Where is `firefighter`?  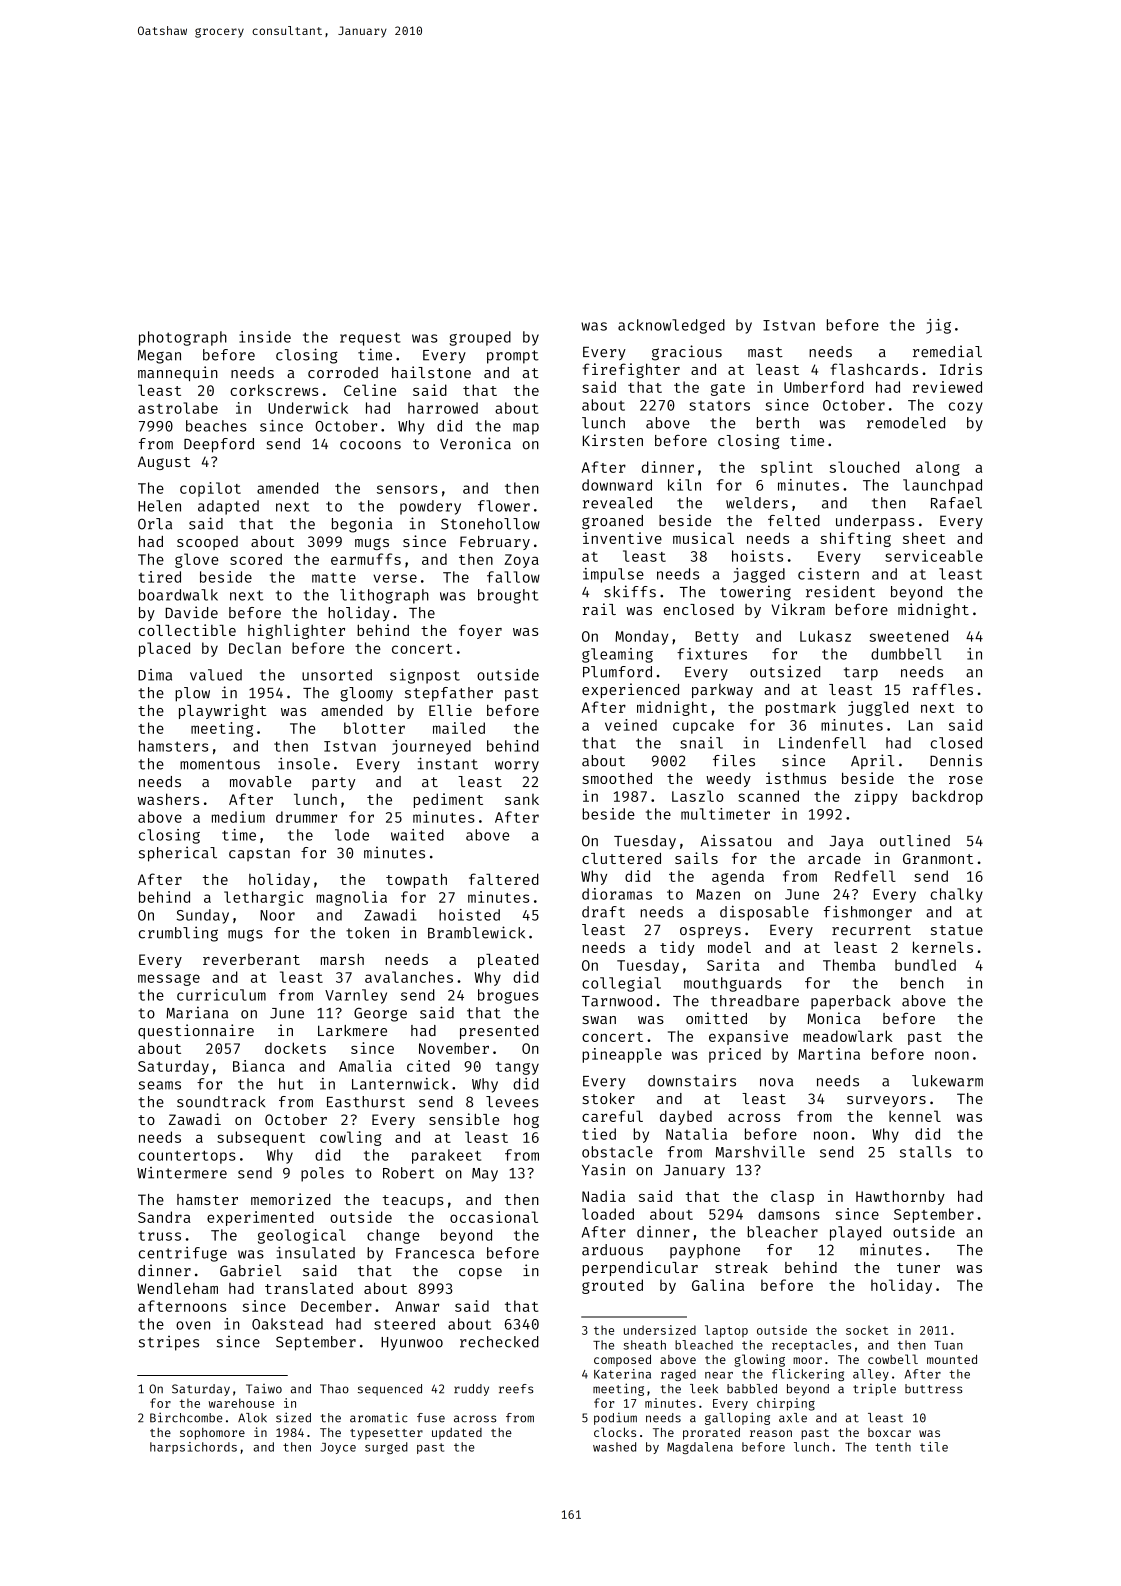 firefighter is located at coordinates (631, 370).
